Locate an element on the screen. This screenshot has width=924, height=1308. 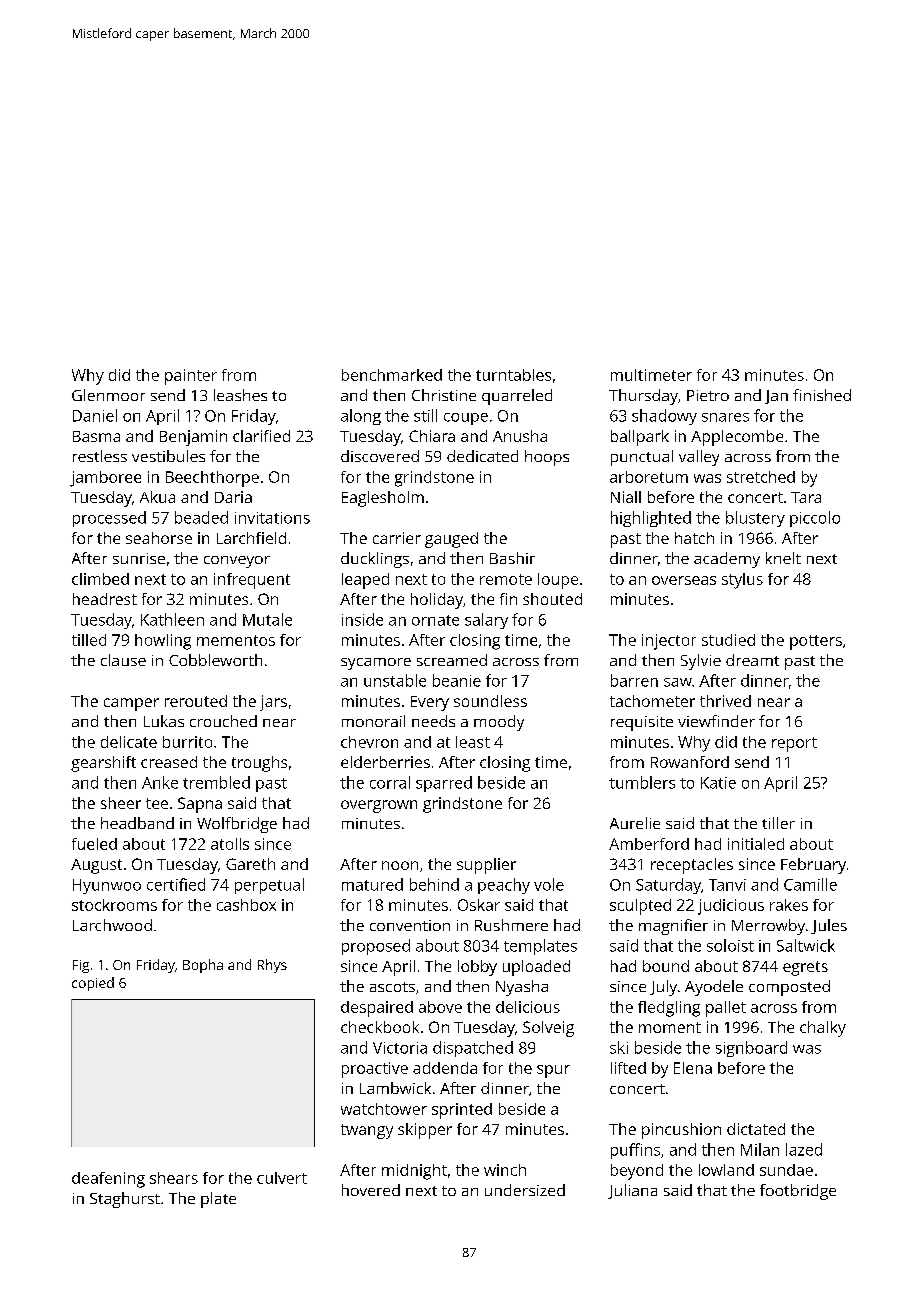
painter is located at coordinates (191, 377).
